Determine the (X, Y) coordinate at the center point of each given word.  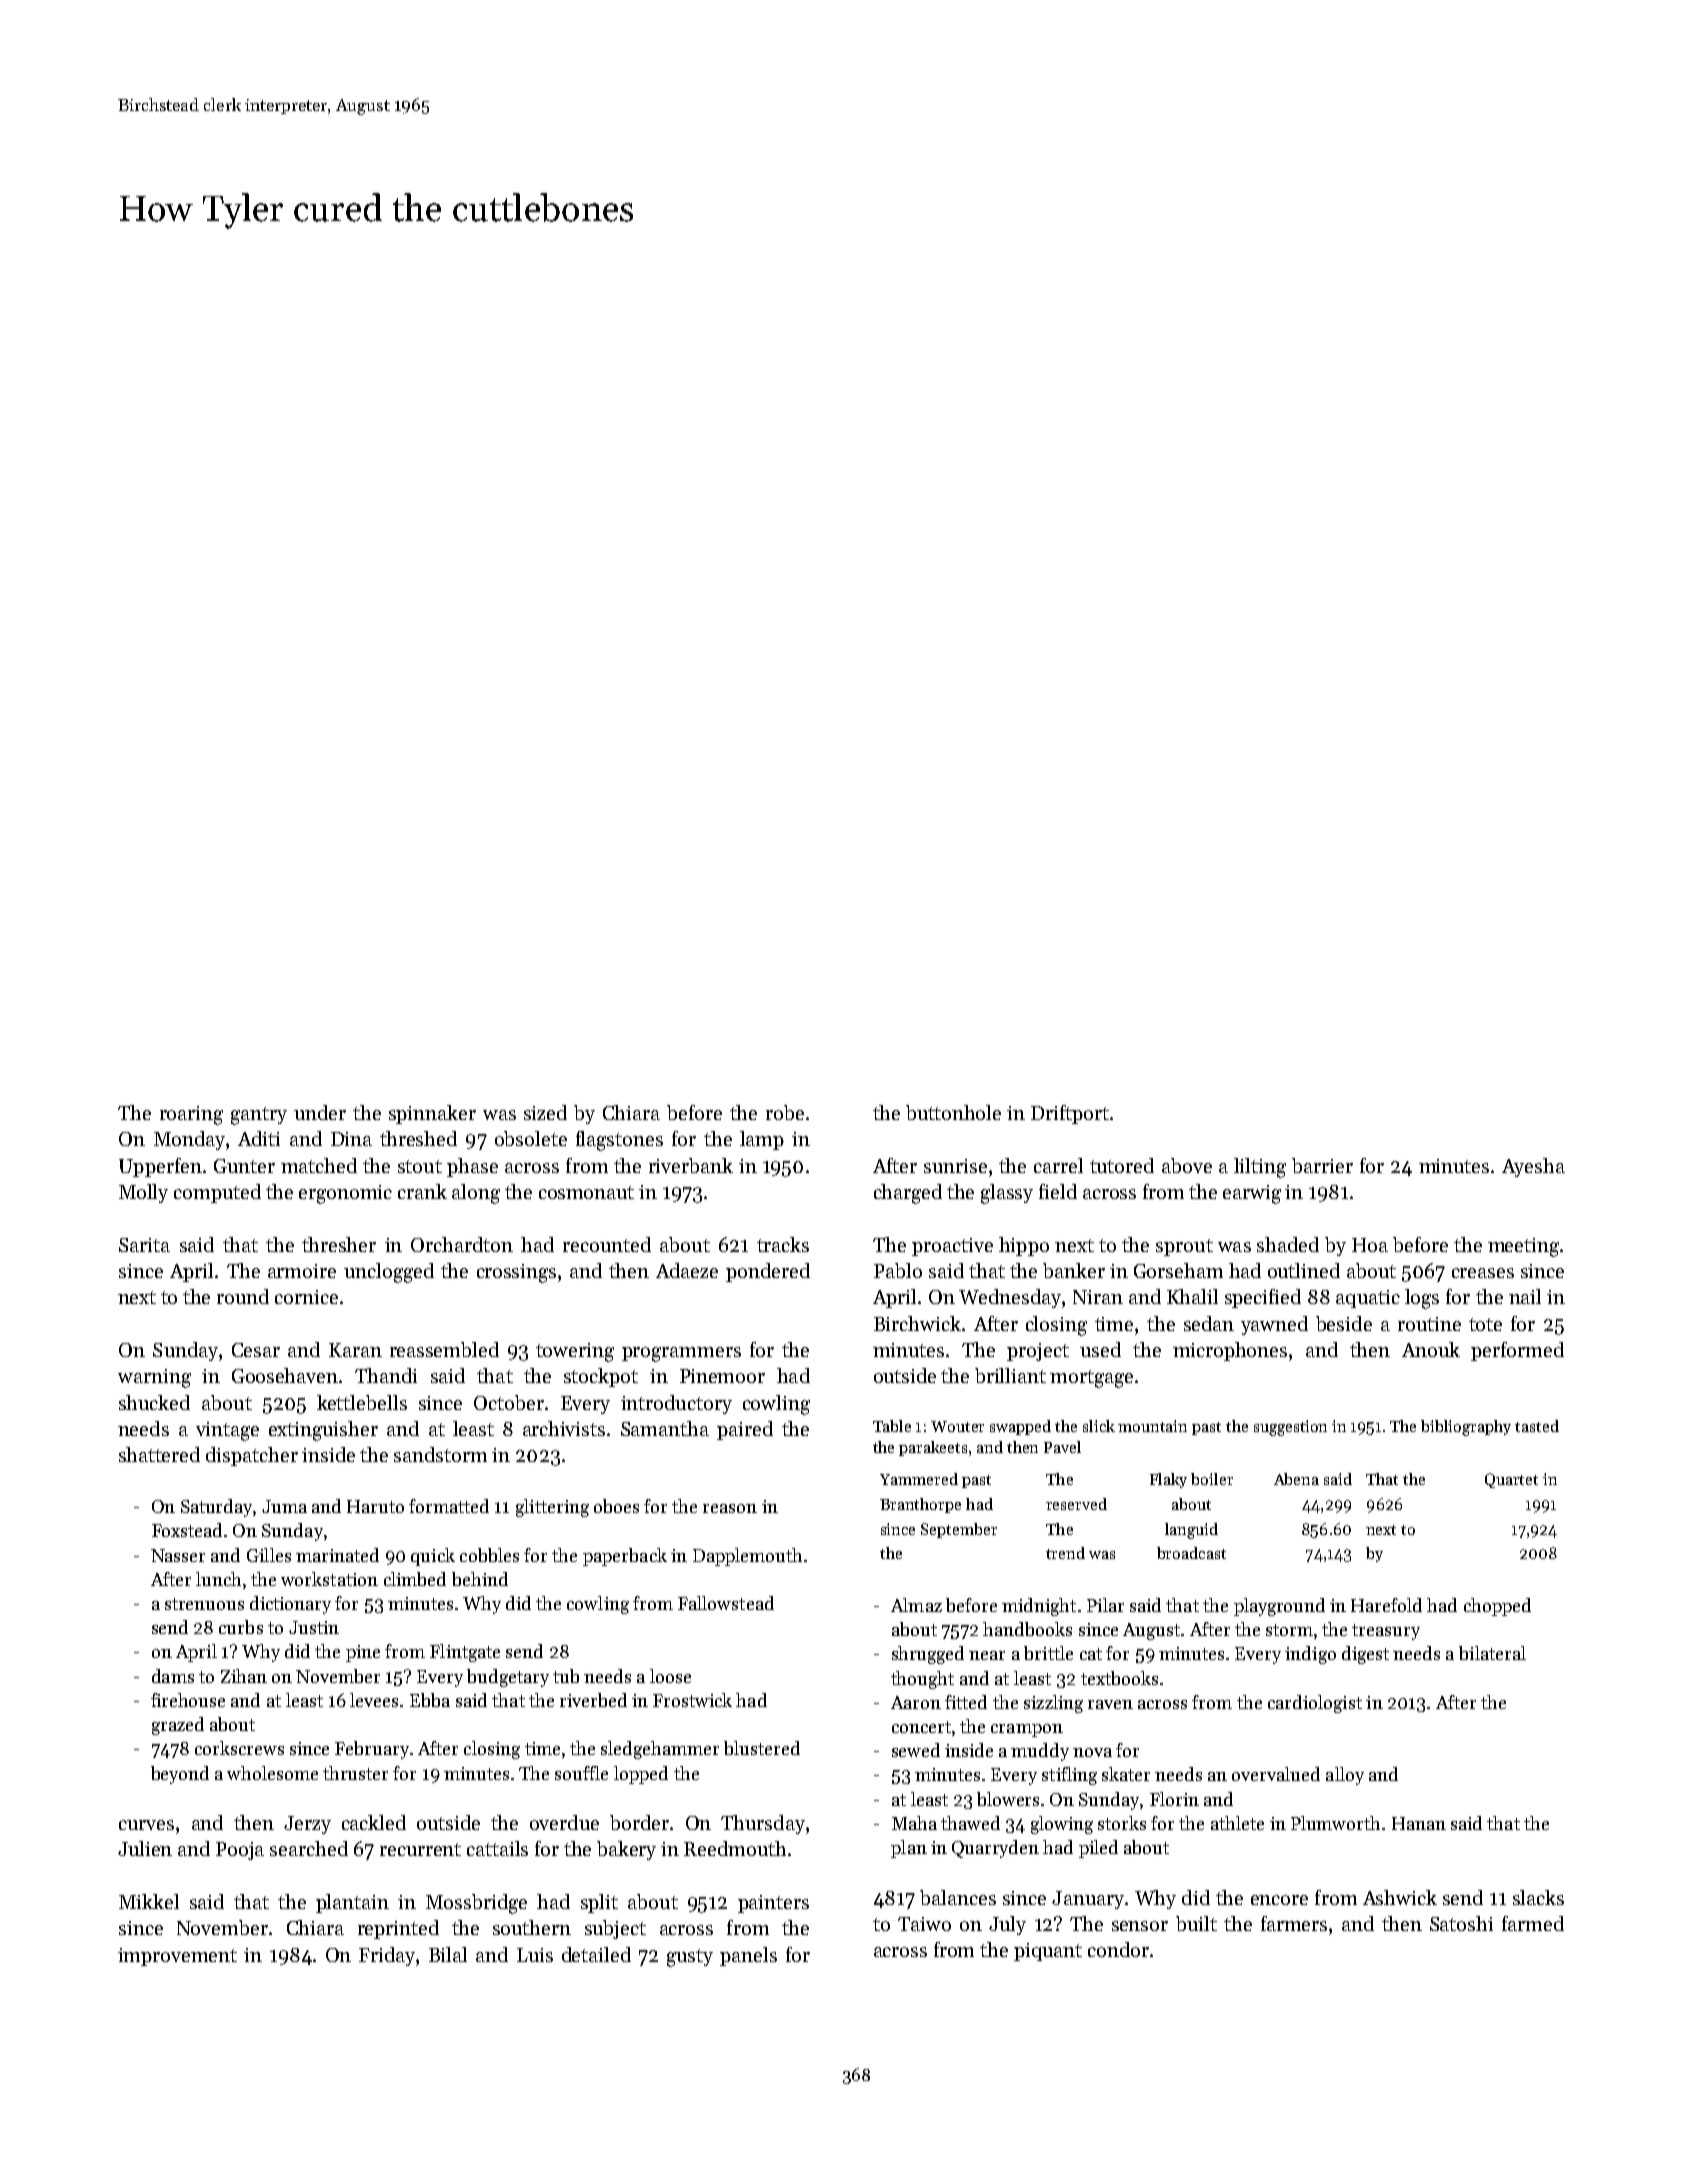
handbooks (1027, 1629)
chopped (1497, 1607)
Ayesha (1533, 1167)
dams (173, 1676)
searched (309, 1848)
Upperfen (160, 1167)
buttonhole (953, 1112)
